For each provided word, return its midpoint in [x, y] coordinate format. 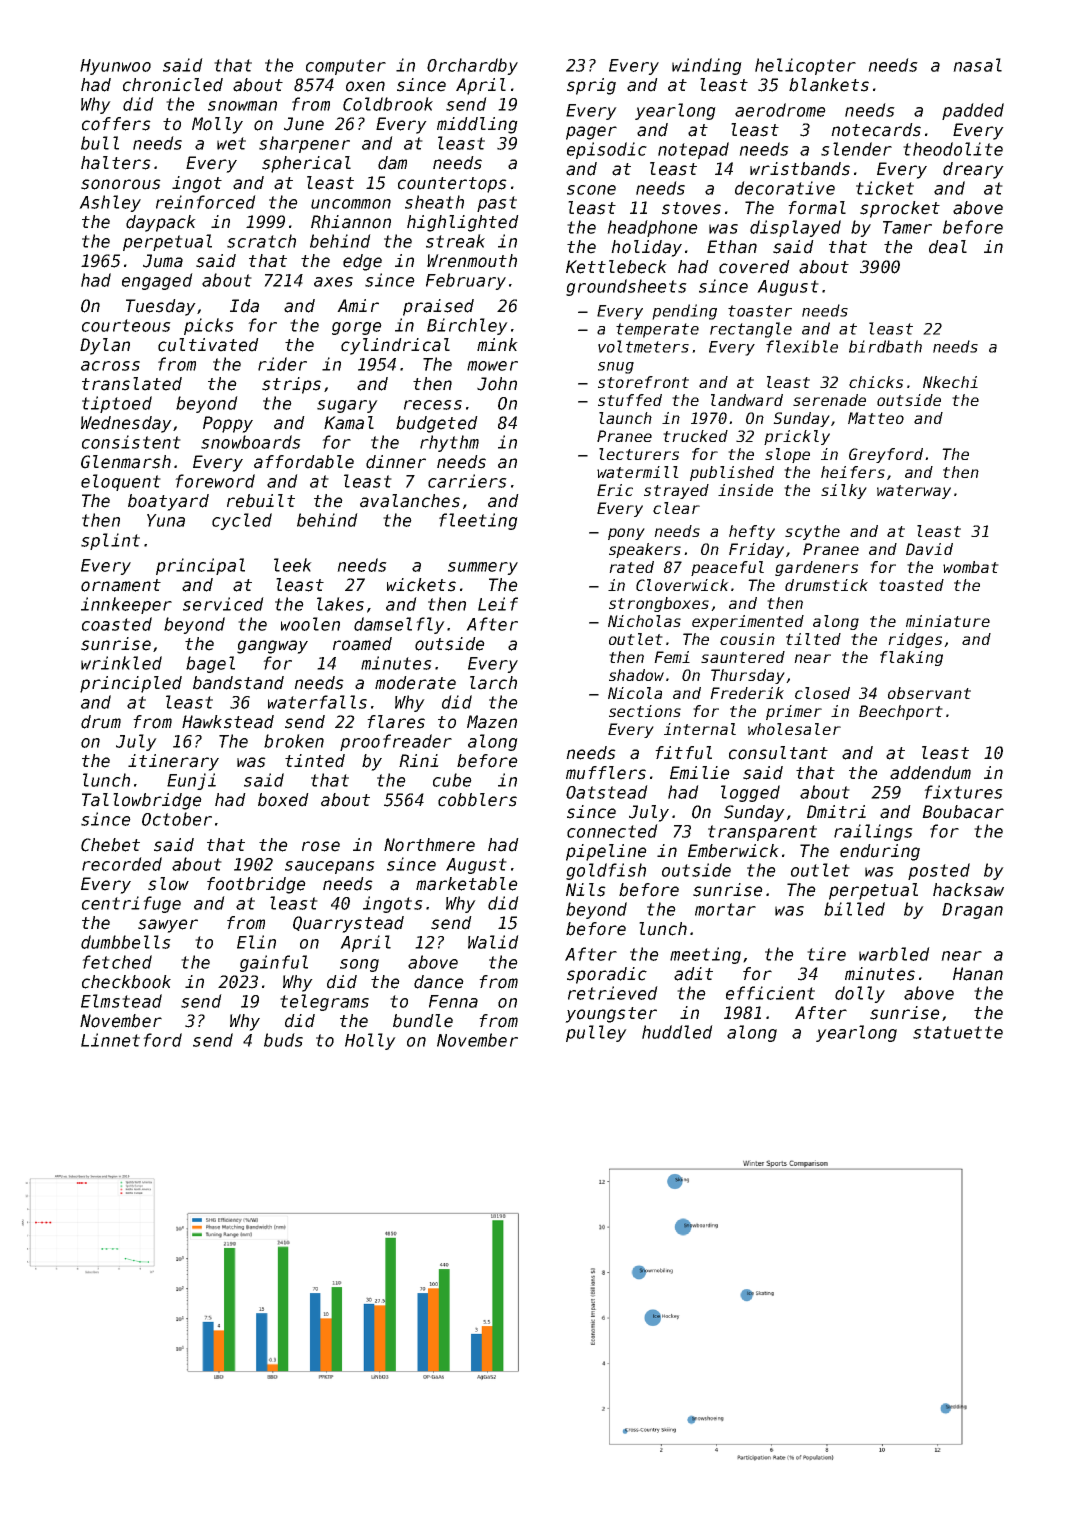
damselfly [399, 625]
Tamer [907, 227]
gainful [274, 963]
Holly [370, 1041]
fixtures [963, 792]
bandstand [238, 683]
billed [854, 909]
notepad [693, 150]
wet [231, 143]
